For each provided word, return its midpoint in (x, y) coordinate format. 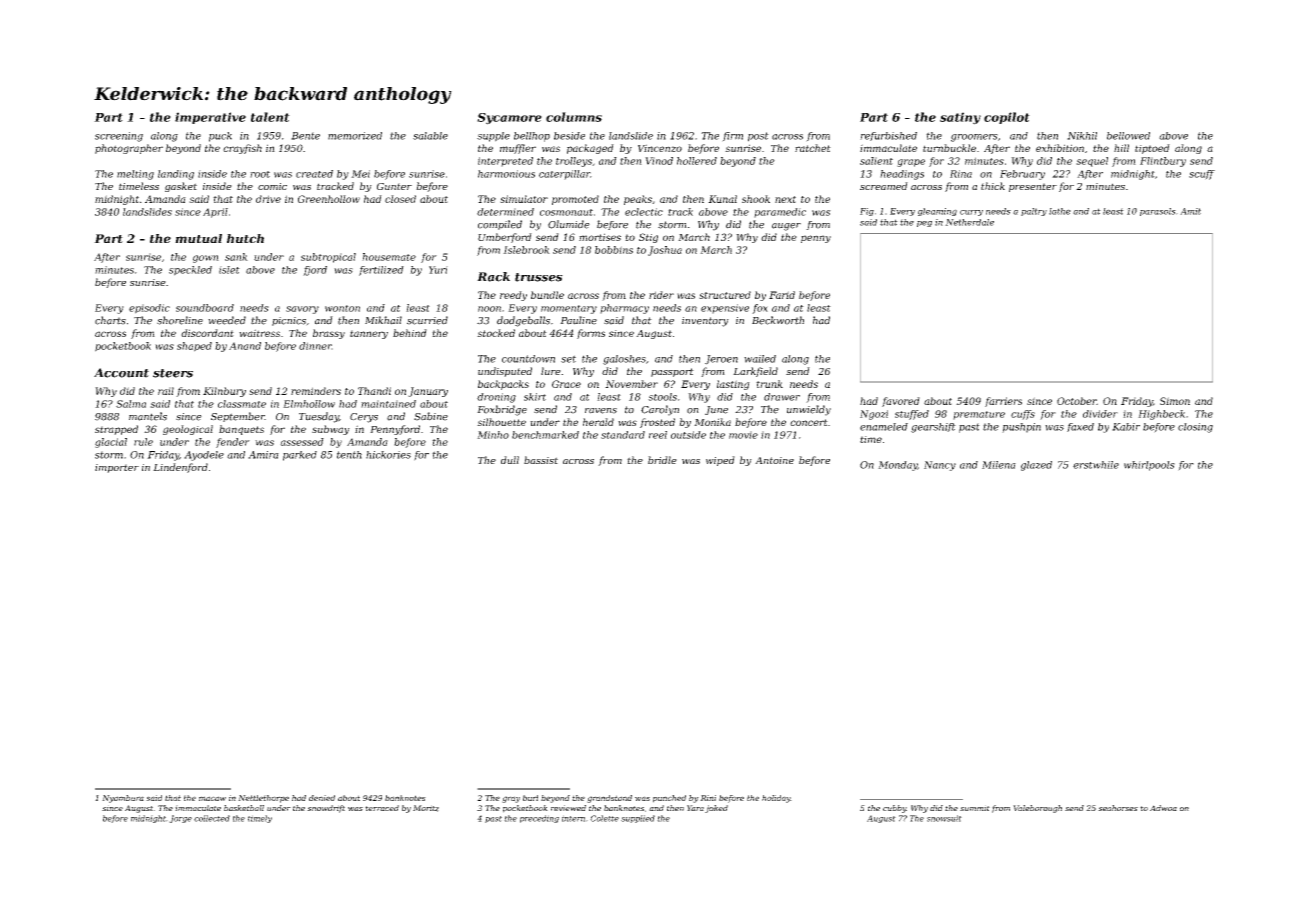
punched (669, 799)
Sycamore (509, 119)
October (1077, 401)
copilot (1007, 118)
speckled (190, 271)
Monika (712, 422)
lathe (1060, 211)
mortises (600, 237)
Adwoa (1163, 808)
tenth (349, 455)
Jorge (180, 819)
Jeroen (721, 360)
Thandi (374, 391)
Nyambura (123, 799)
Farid (782, 295)
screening (119, 137)
